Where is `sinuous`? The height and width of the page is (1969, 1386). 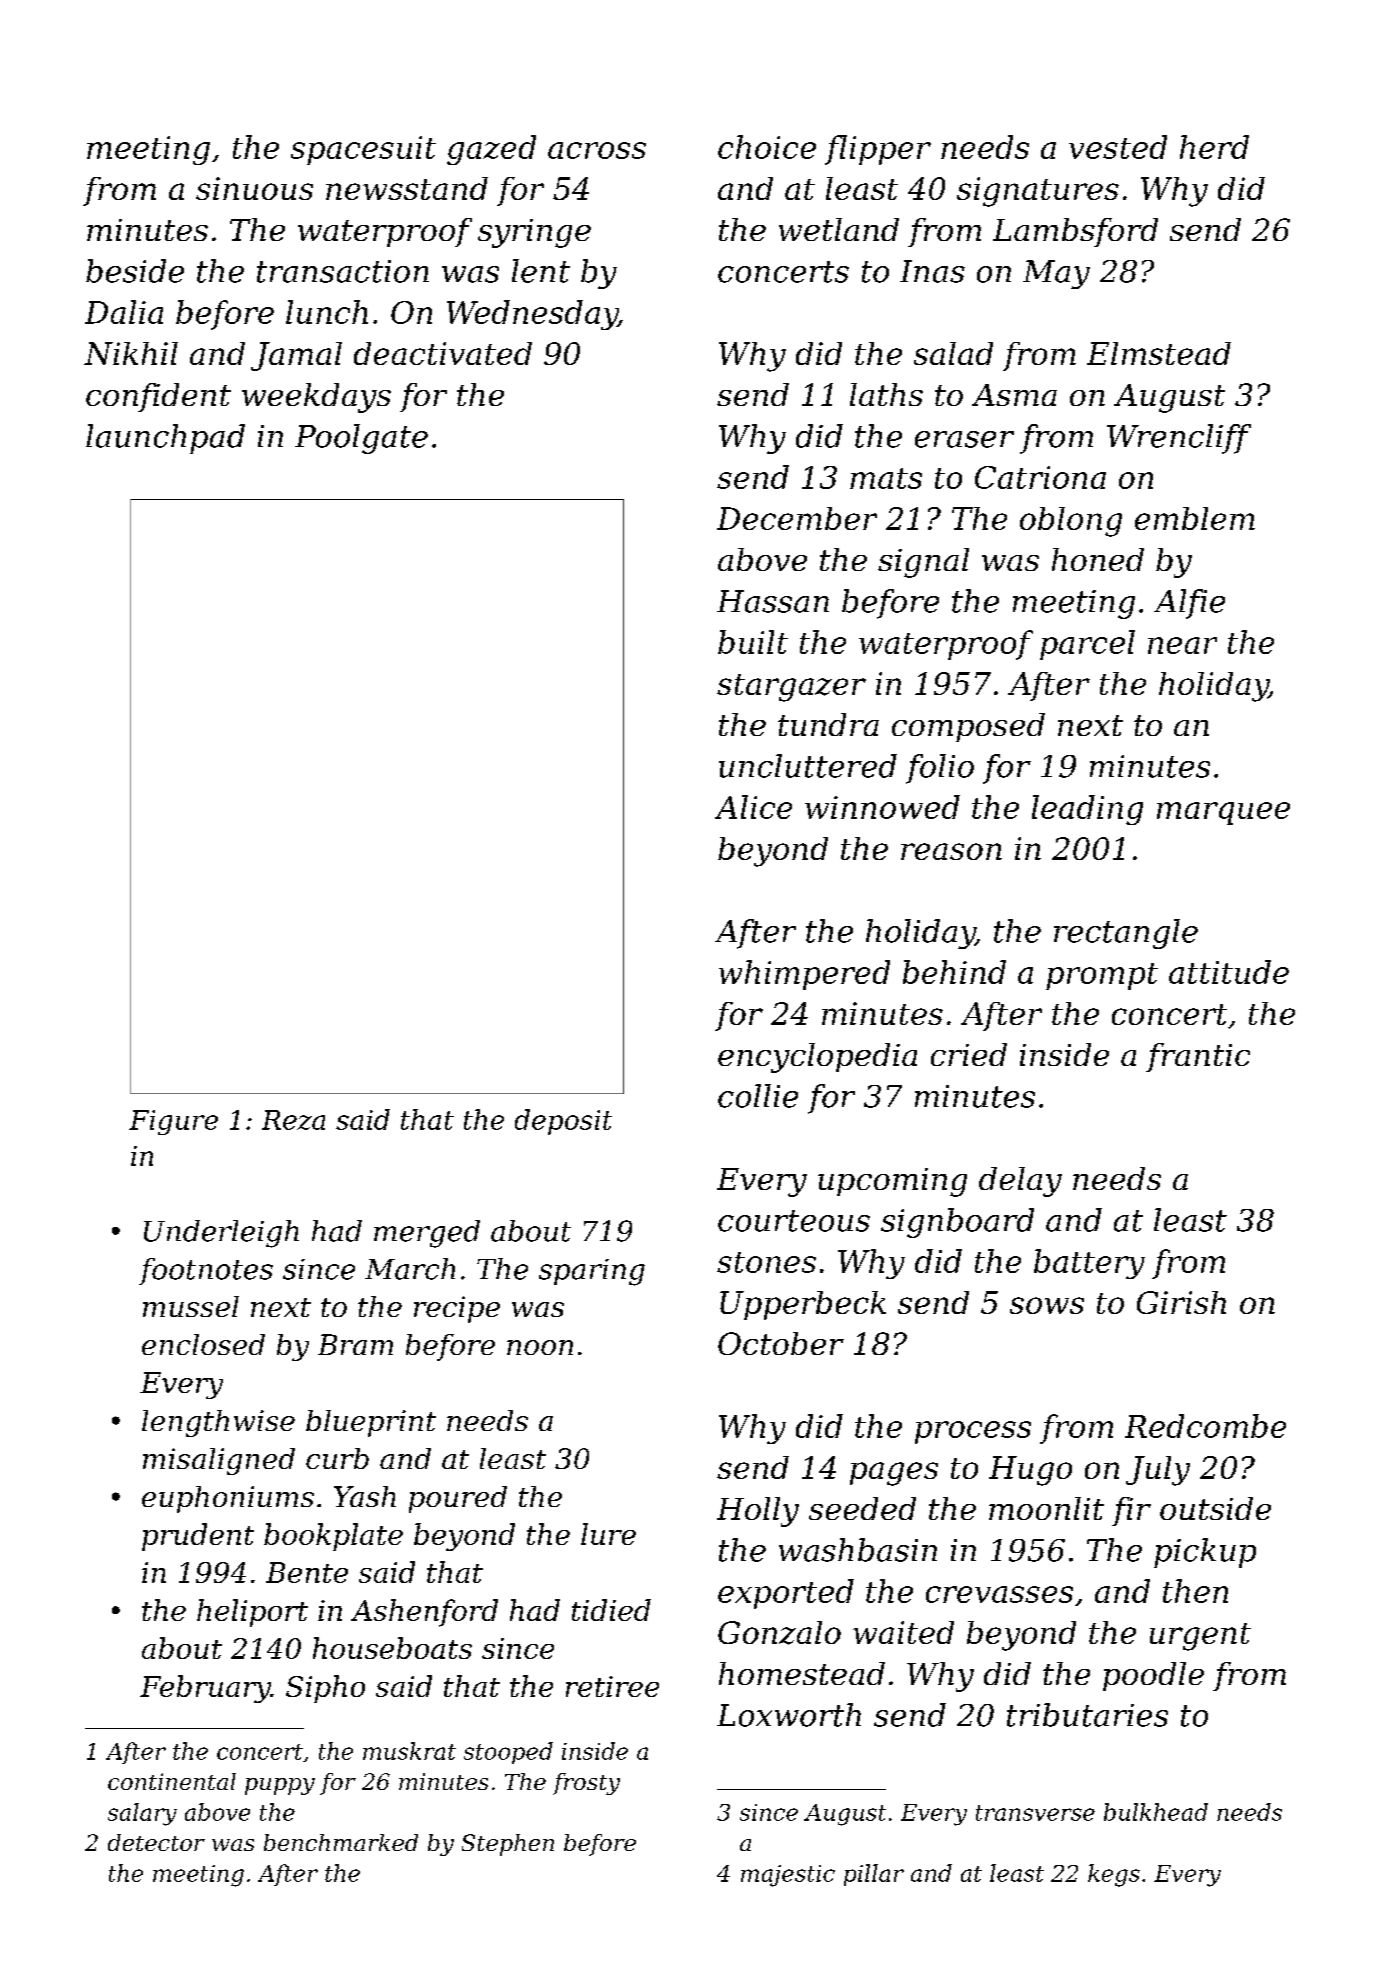
sinuous is located at coordinates (254, 188).
